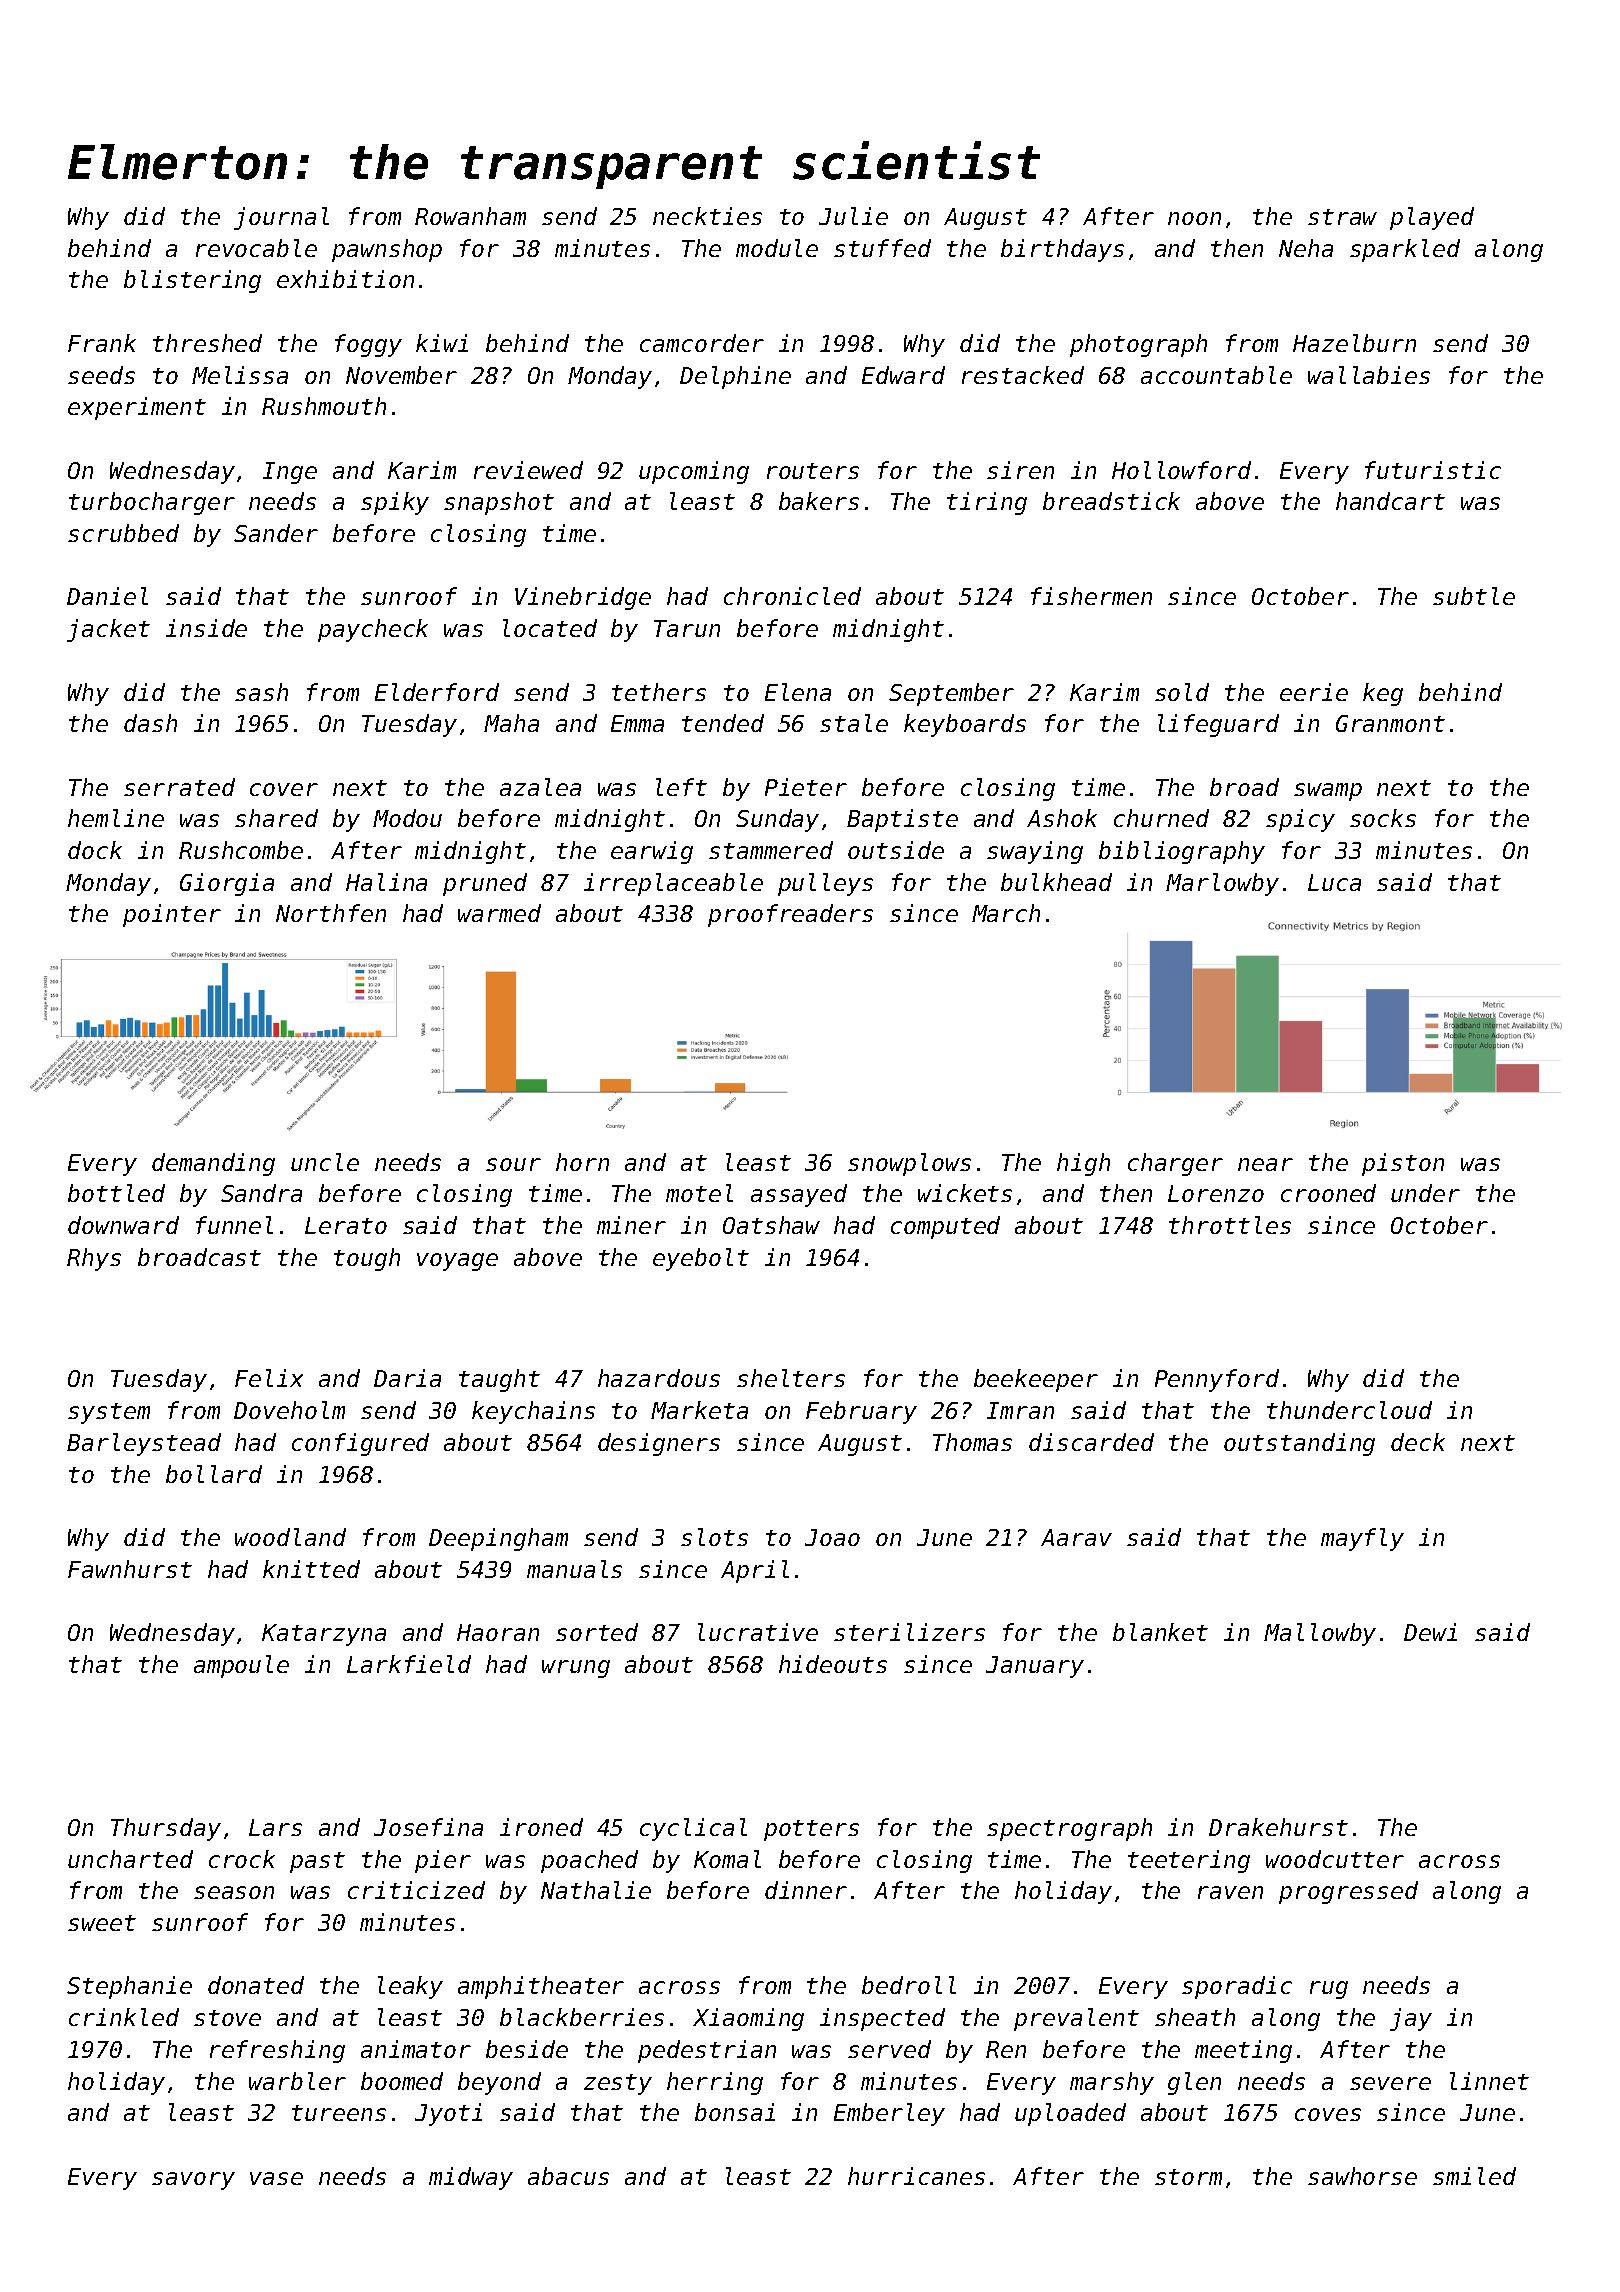 Image resolution: width=1620 pixels, height=2292 pixels. What do you see at coordinates (1091, 596) in the screenshot?
I see `fishermen` at bounding box center [1091, 596].
